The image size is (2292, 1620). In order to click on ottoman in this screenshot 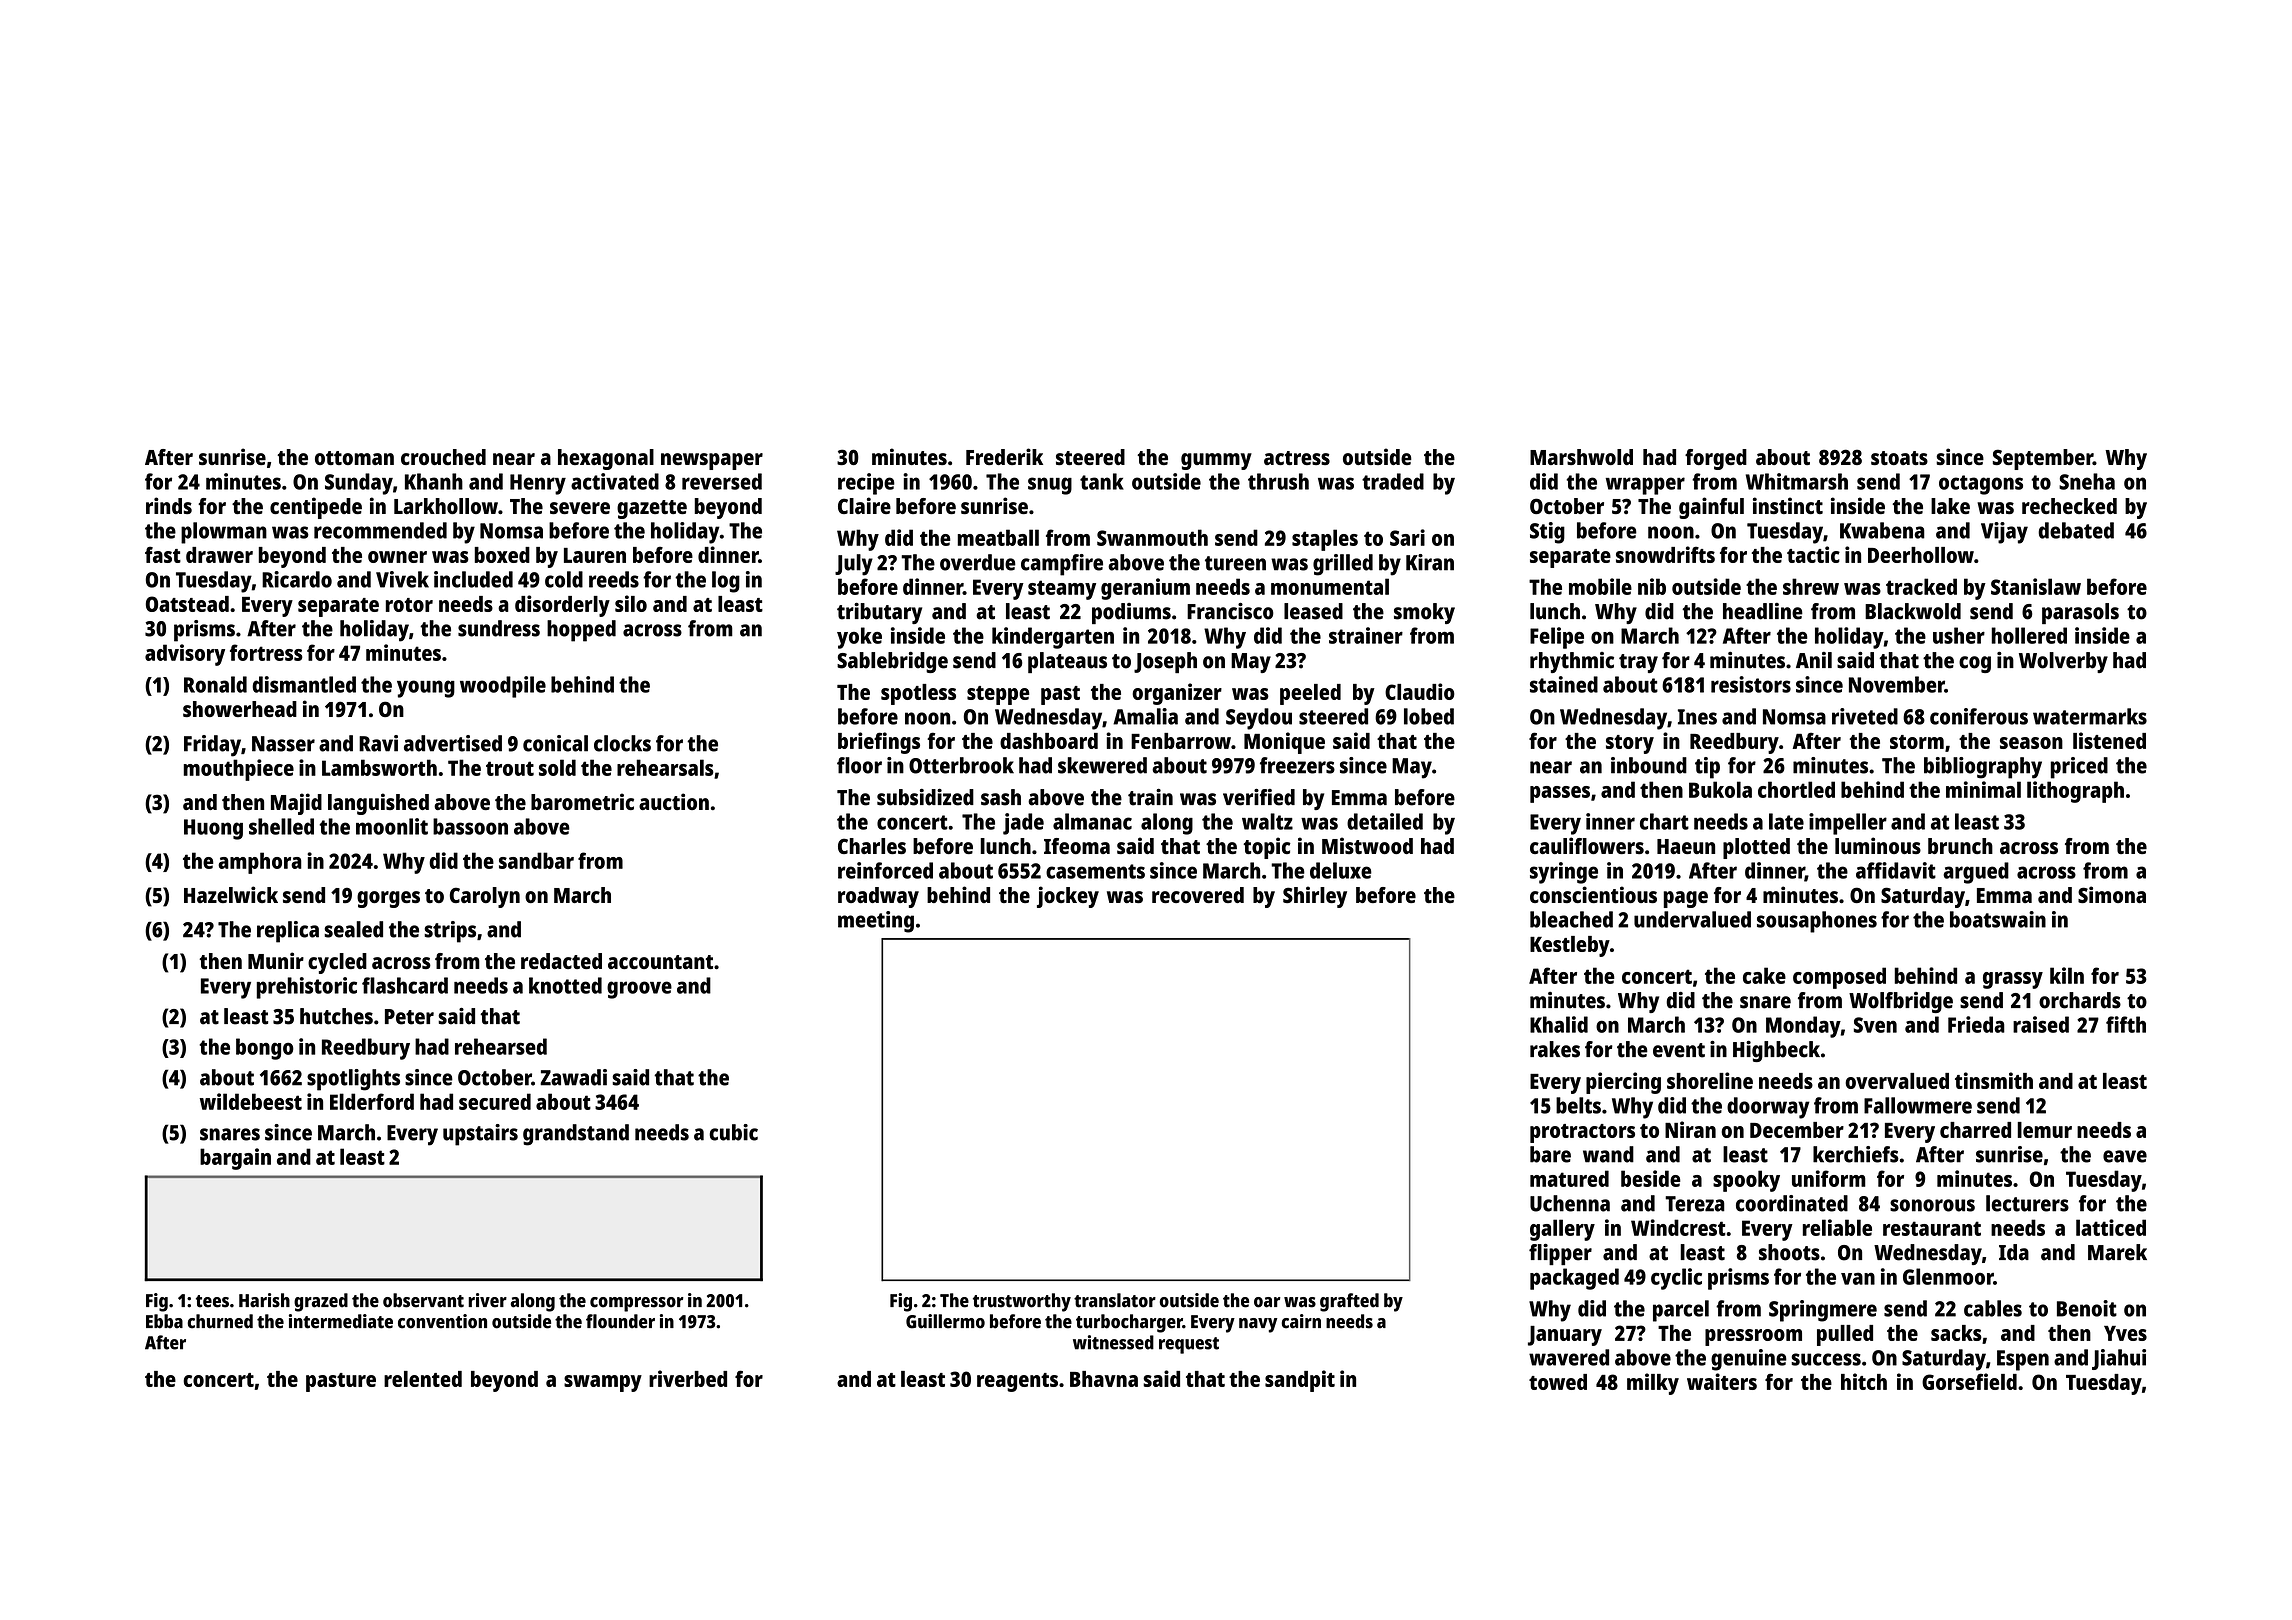, I will do `click(354, 458)`.
